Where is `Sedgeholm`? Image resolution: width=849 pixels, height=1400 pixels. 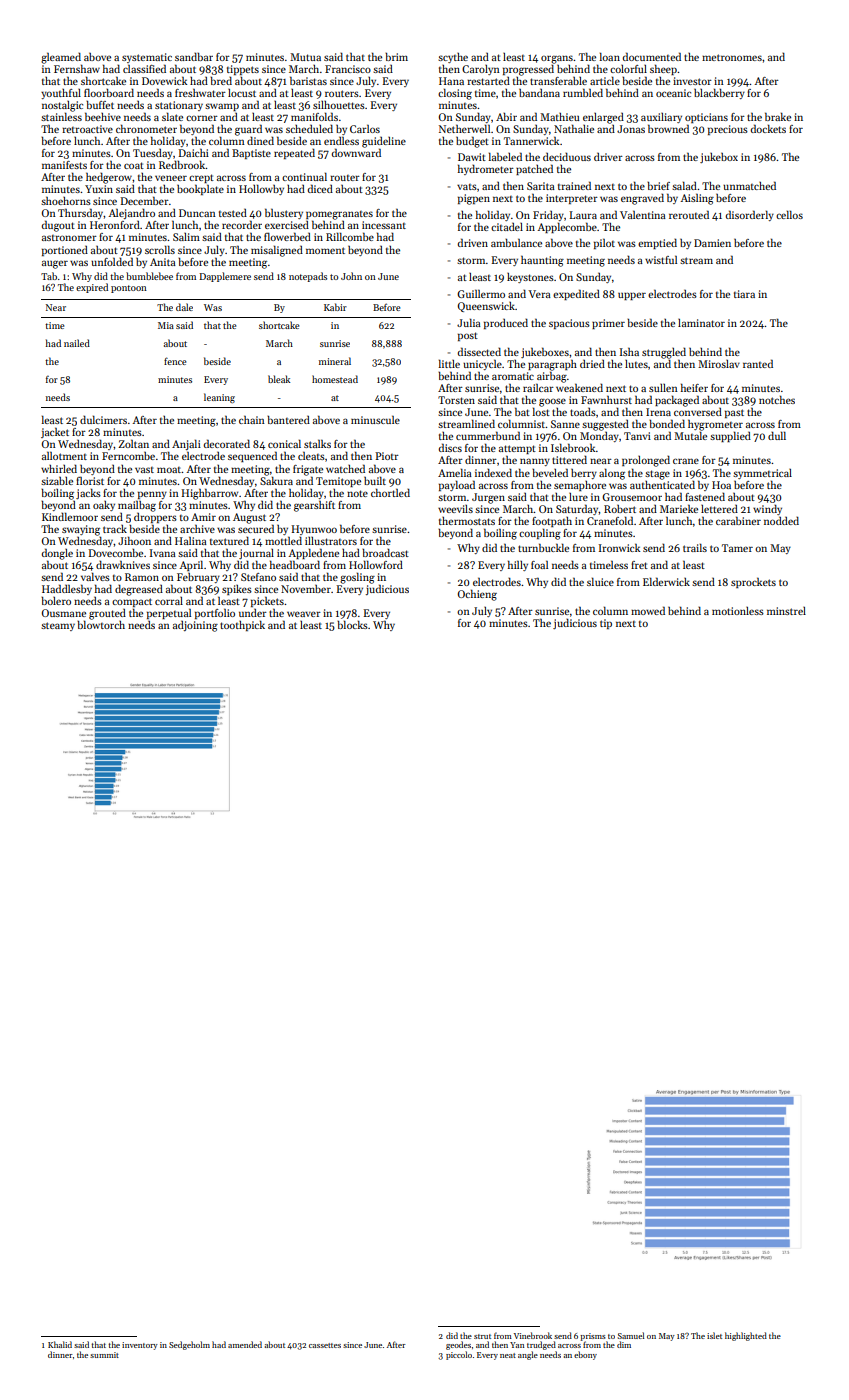 Sedgeholm is located at coordinates (189, 1345).
